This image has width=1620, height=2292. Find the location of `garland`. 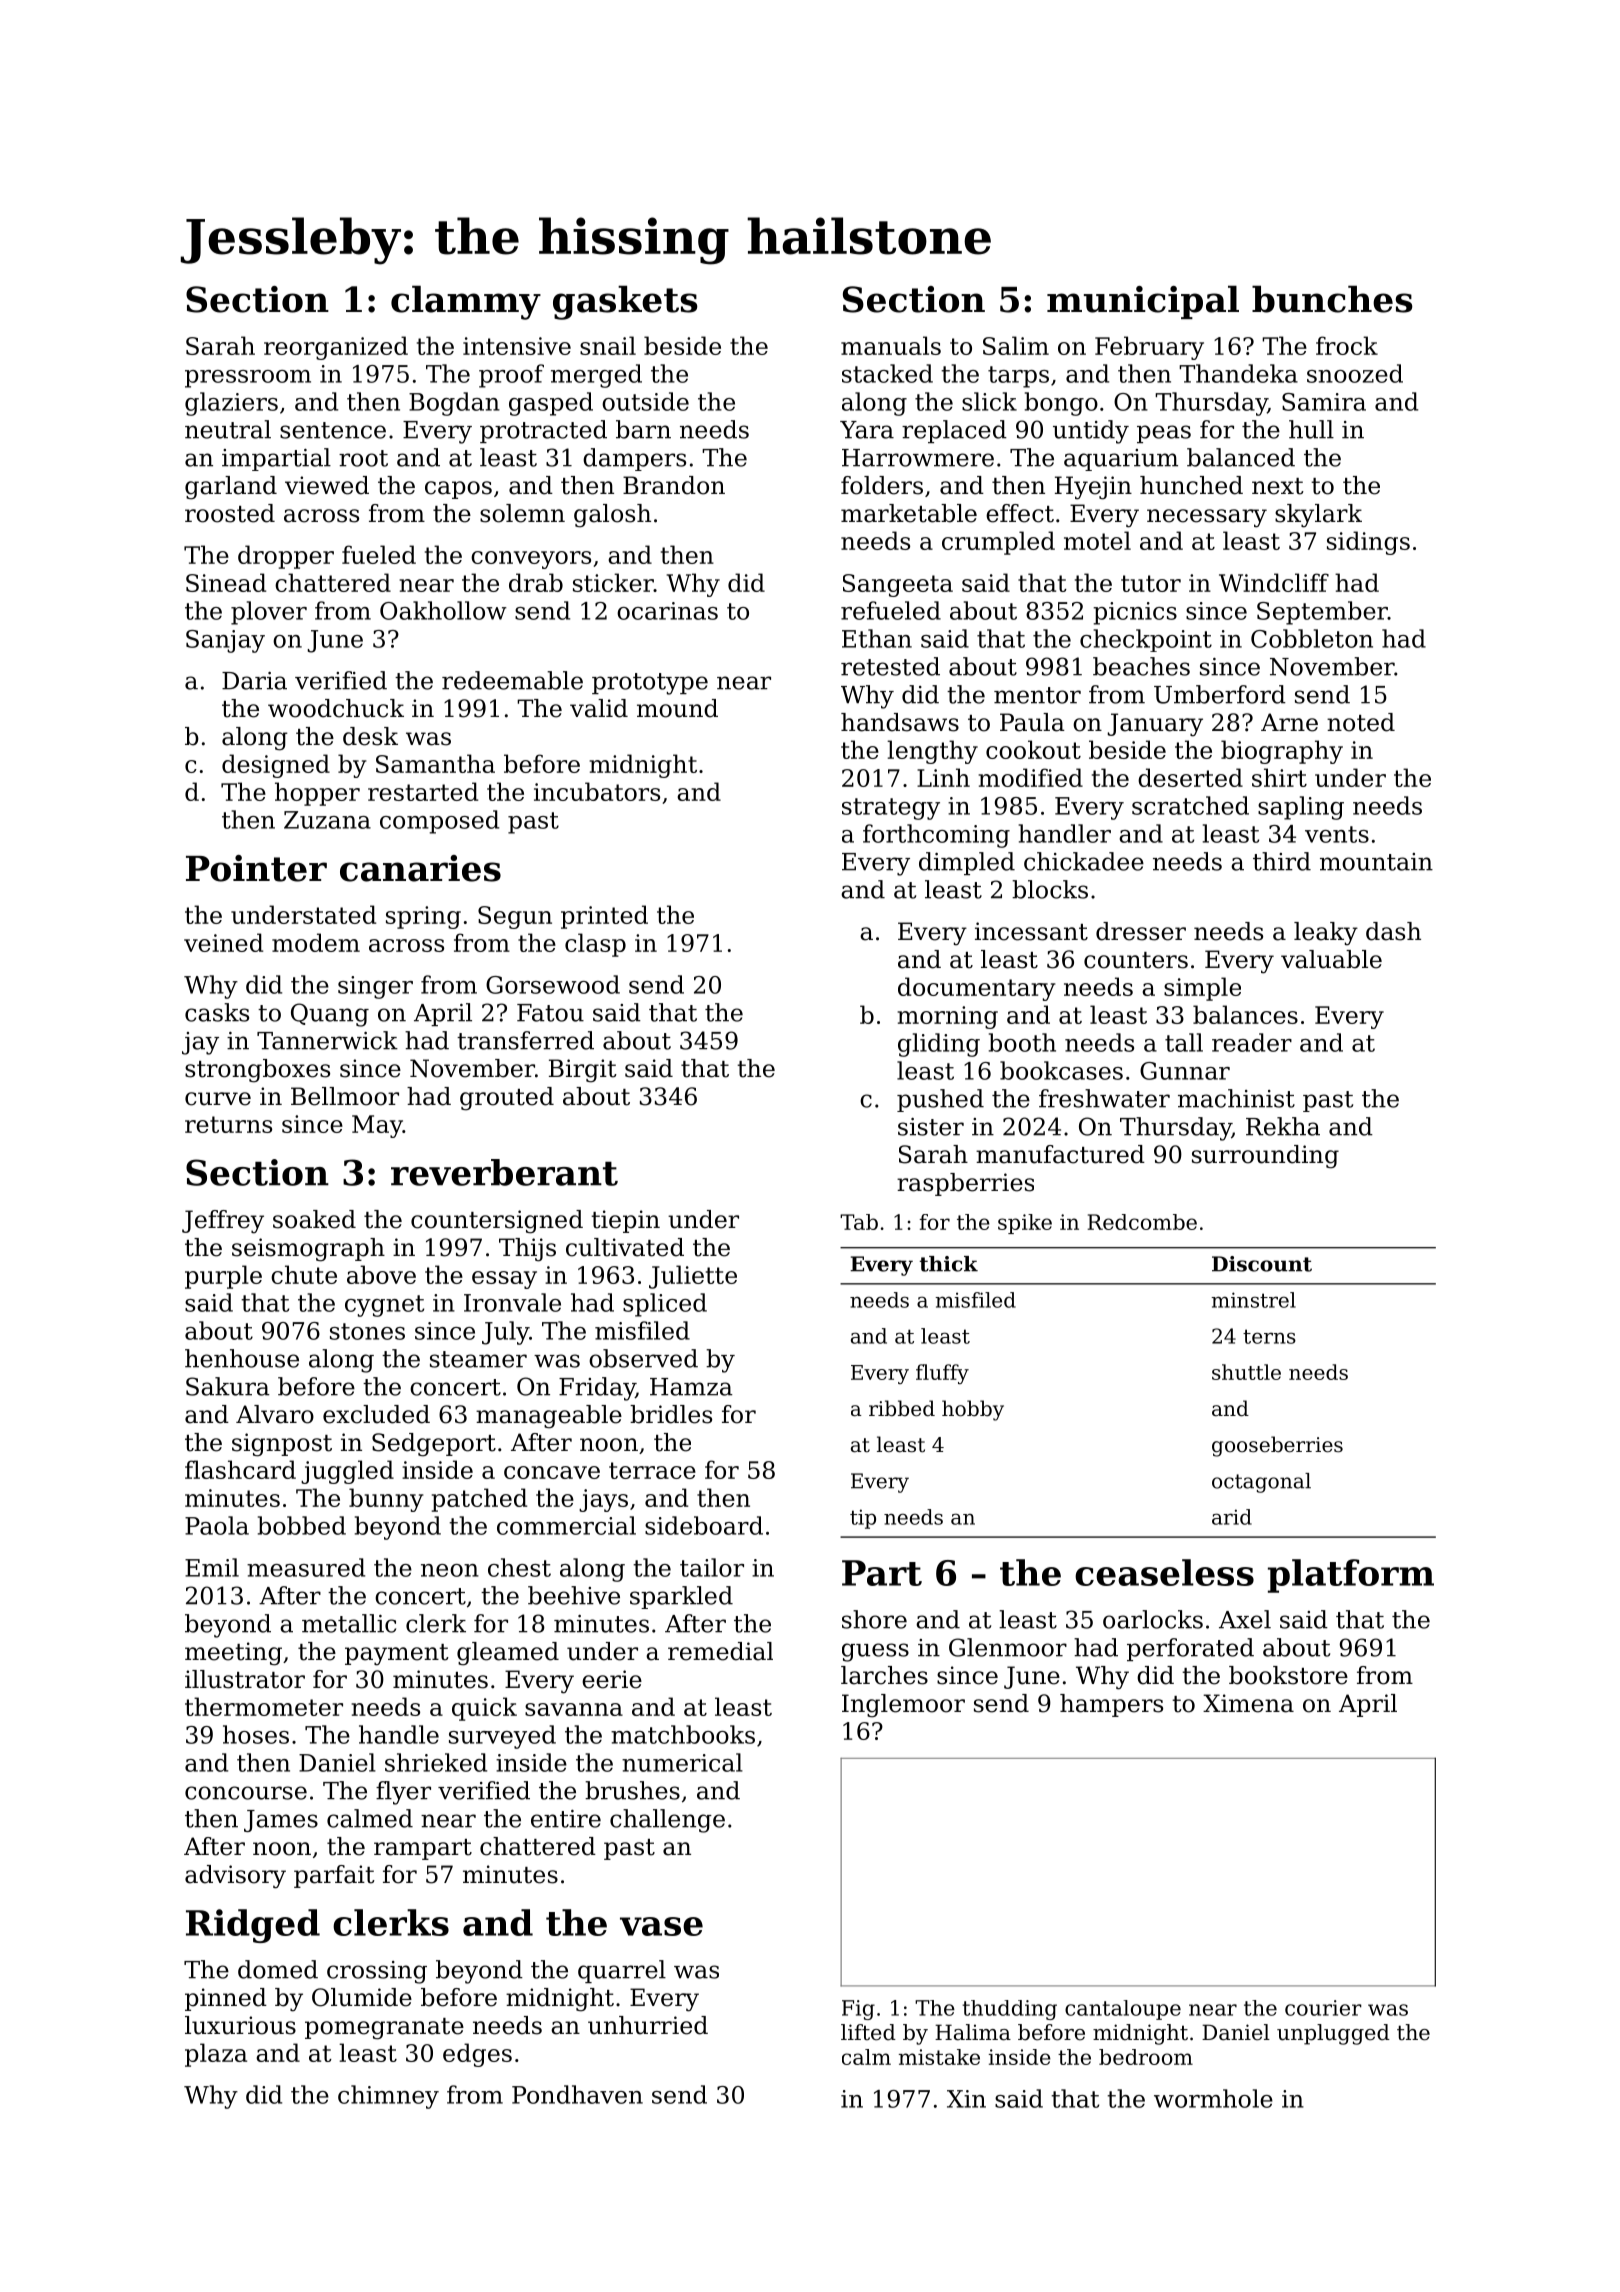

garland is located at coordinates (231, 488).
